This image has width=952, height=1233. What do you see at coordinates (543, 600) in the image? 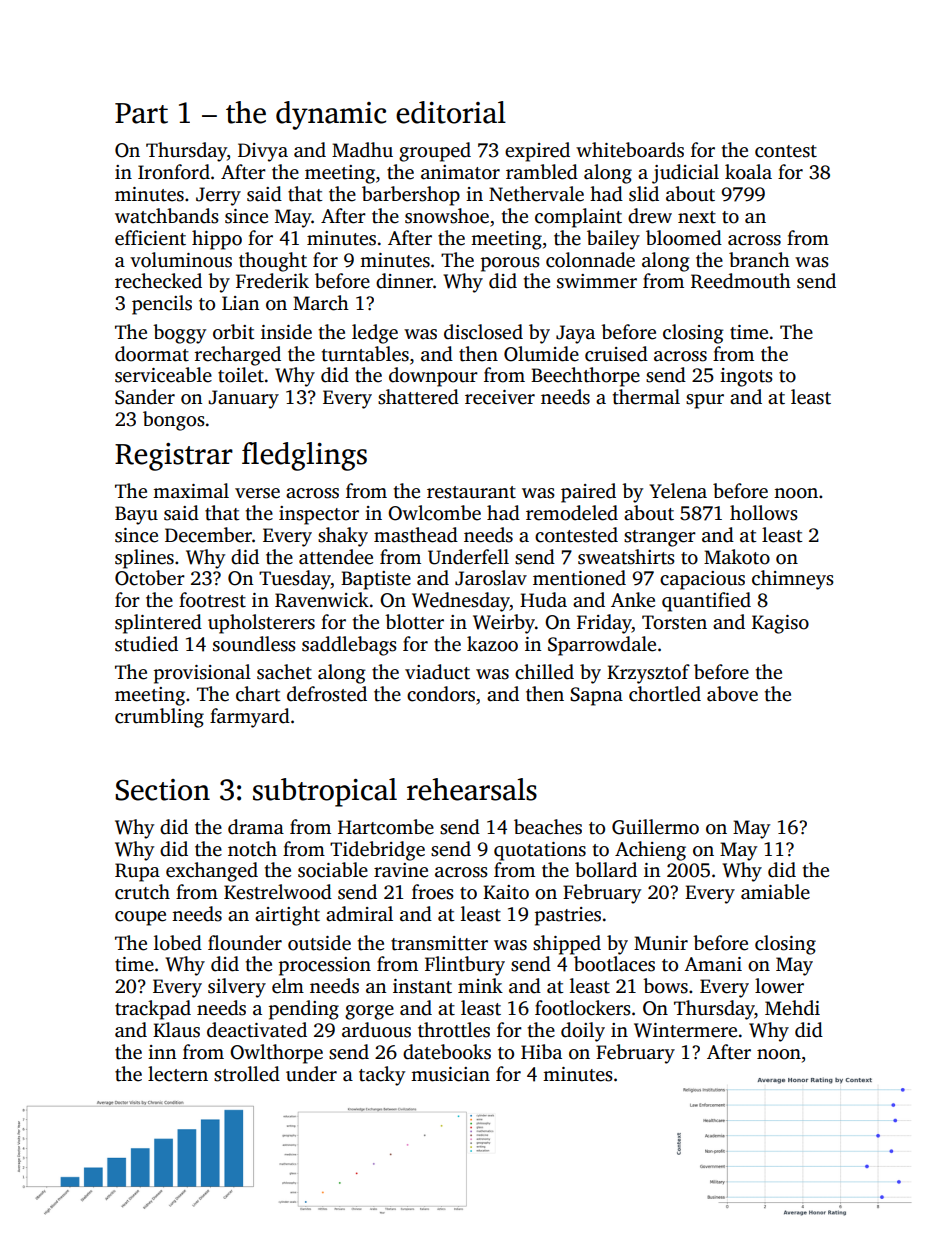
I see `Huda` at bounding box center [543, 600].
